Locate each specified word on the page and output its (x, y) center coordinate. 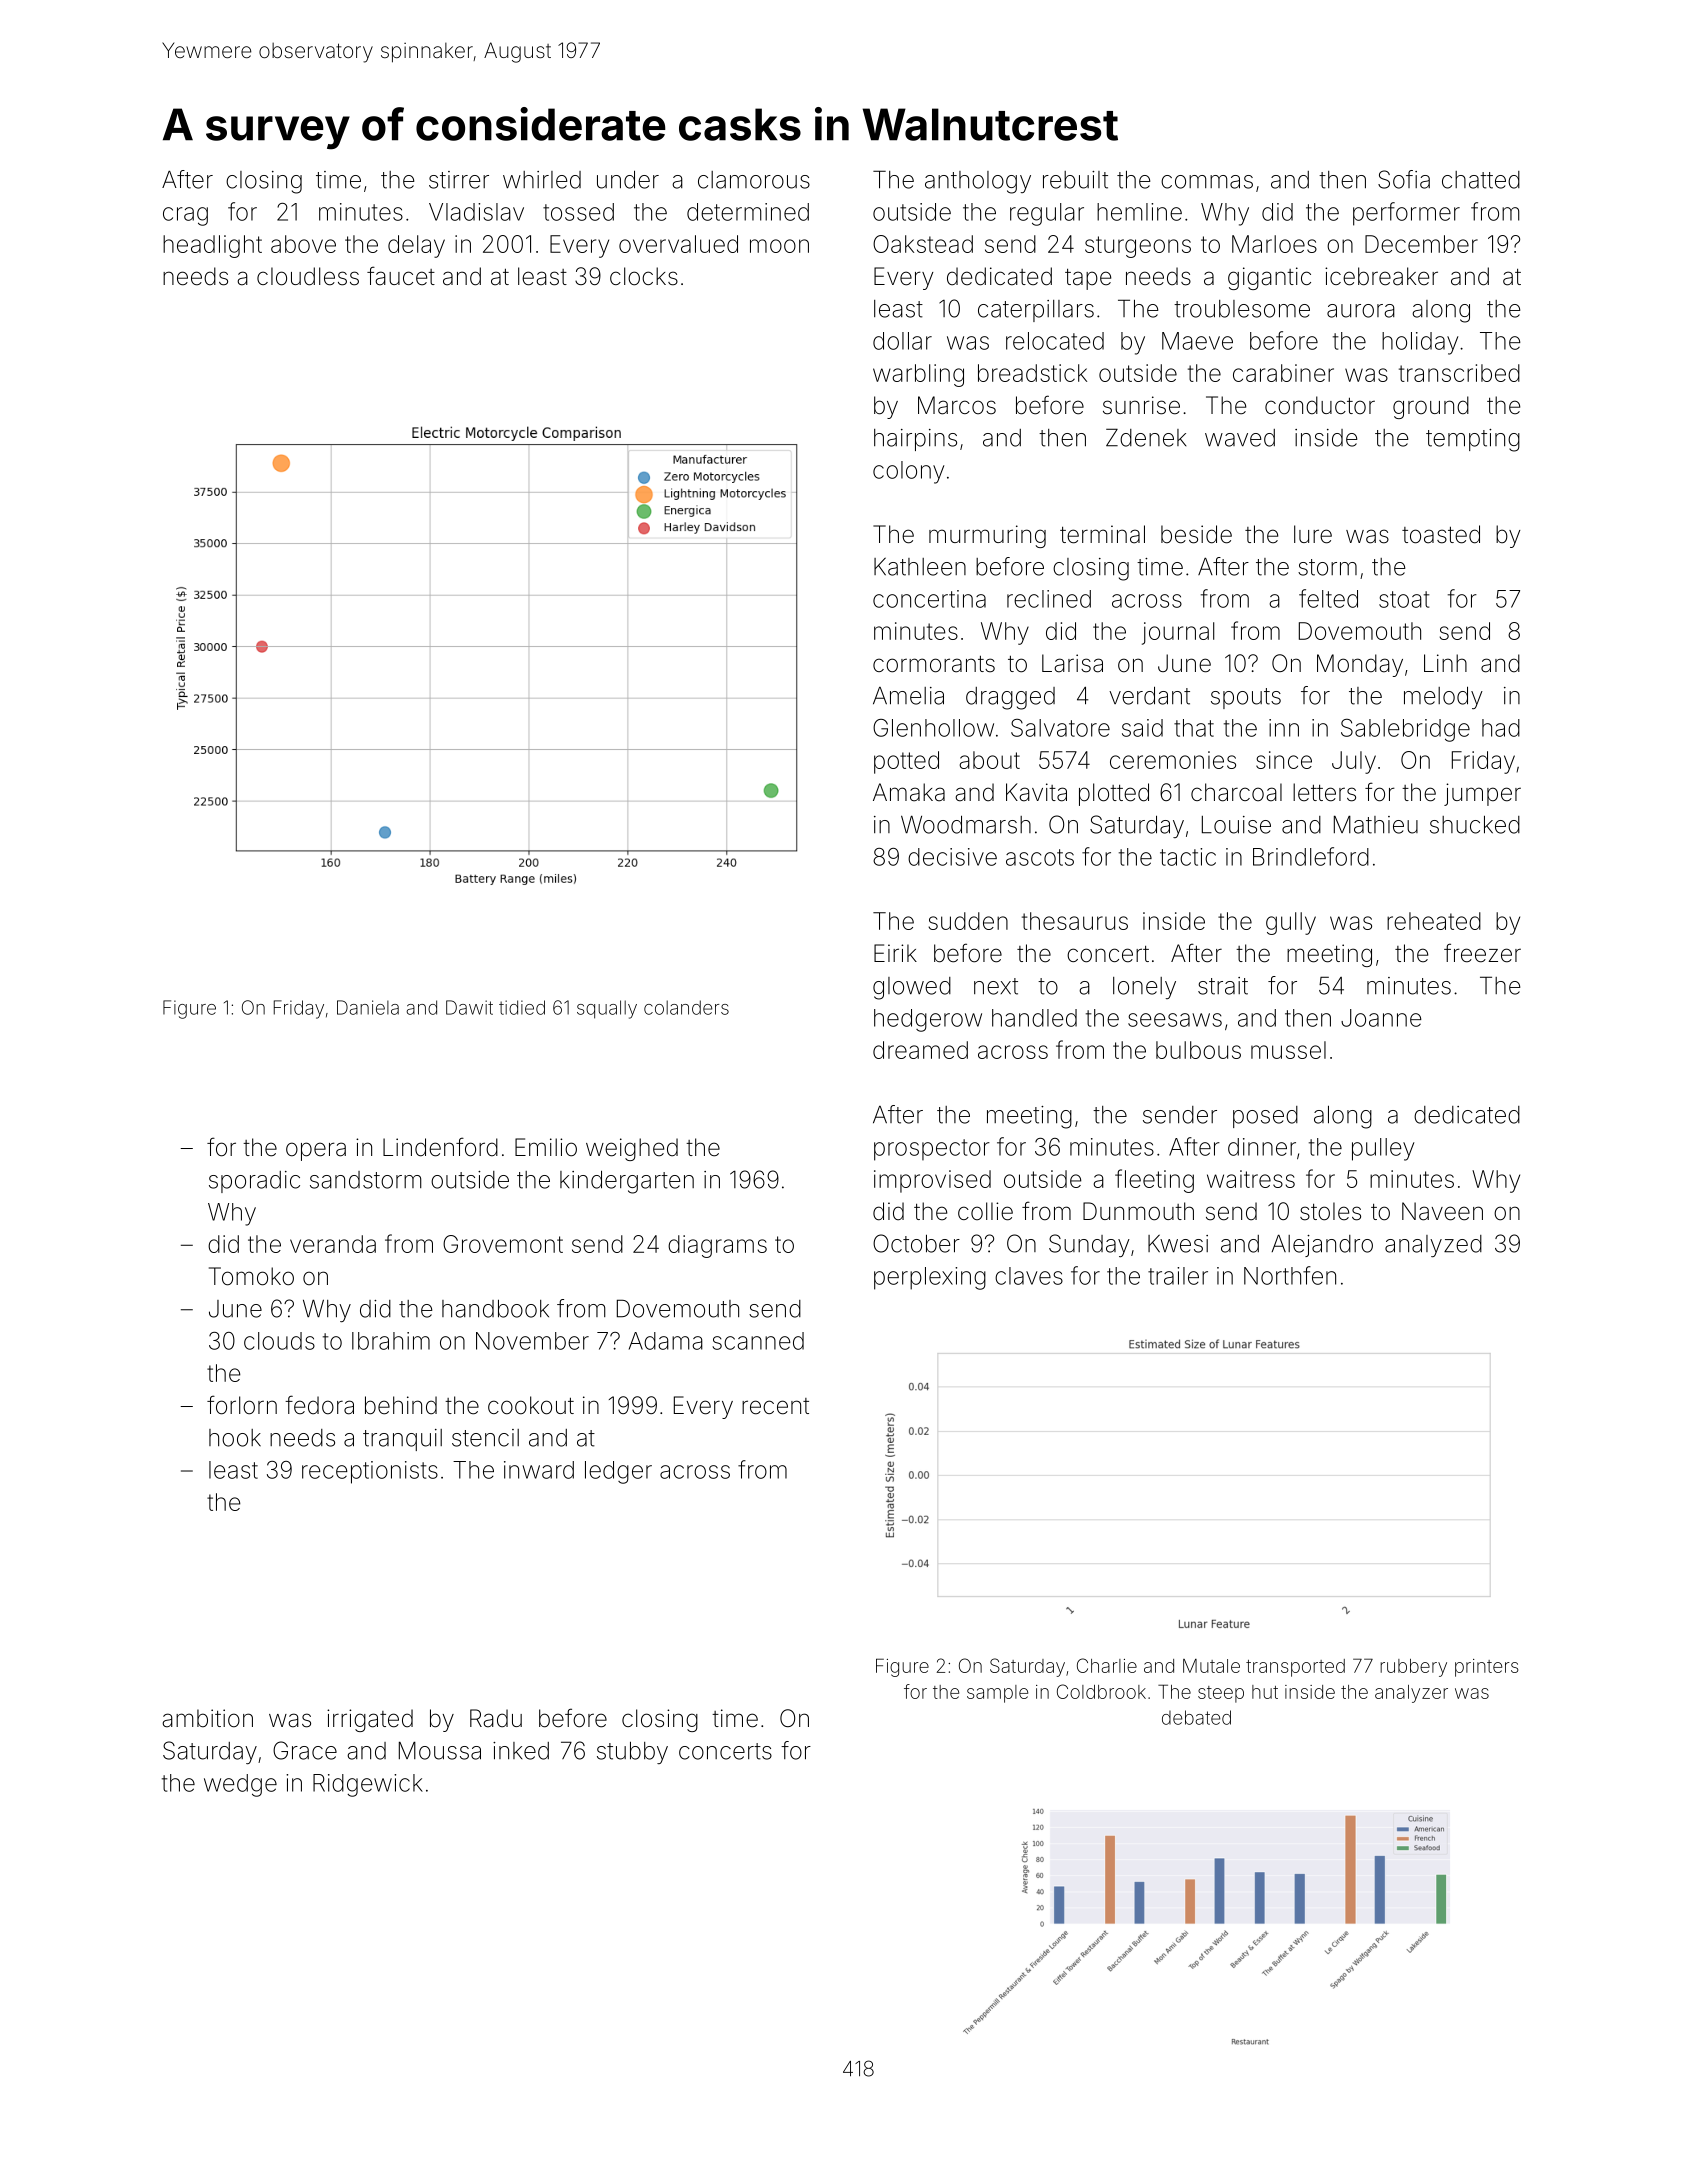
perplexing (930, 1278)
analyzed (1433, 1246)
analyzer (1411, 1694)
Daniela (368, 1007)
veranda (333, 1244)
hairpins (915, 440)
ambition (207, 1718)
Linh (1445, 663)
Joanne (1381, 1018)
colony (908, 472)
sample (997, 1694)
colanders (686, 1007)
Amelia (908, 696)
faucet (401, 276)
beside (1196, 534)
